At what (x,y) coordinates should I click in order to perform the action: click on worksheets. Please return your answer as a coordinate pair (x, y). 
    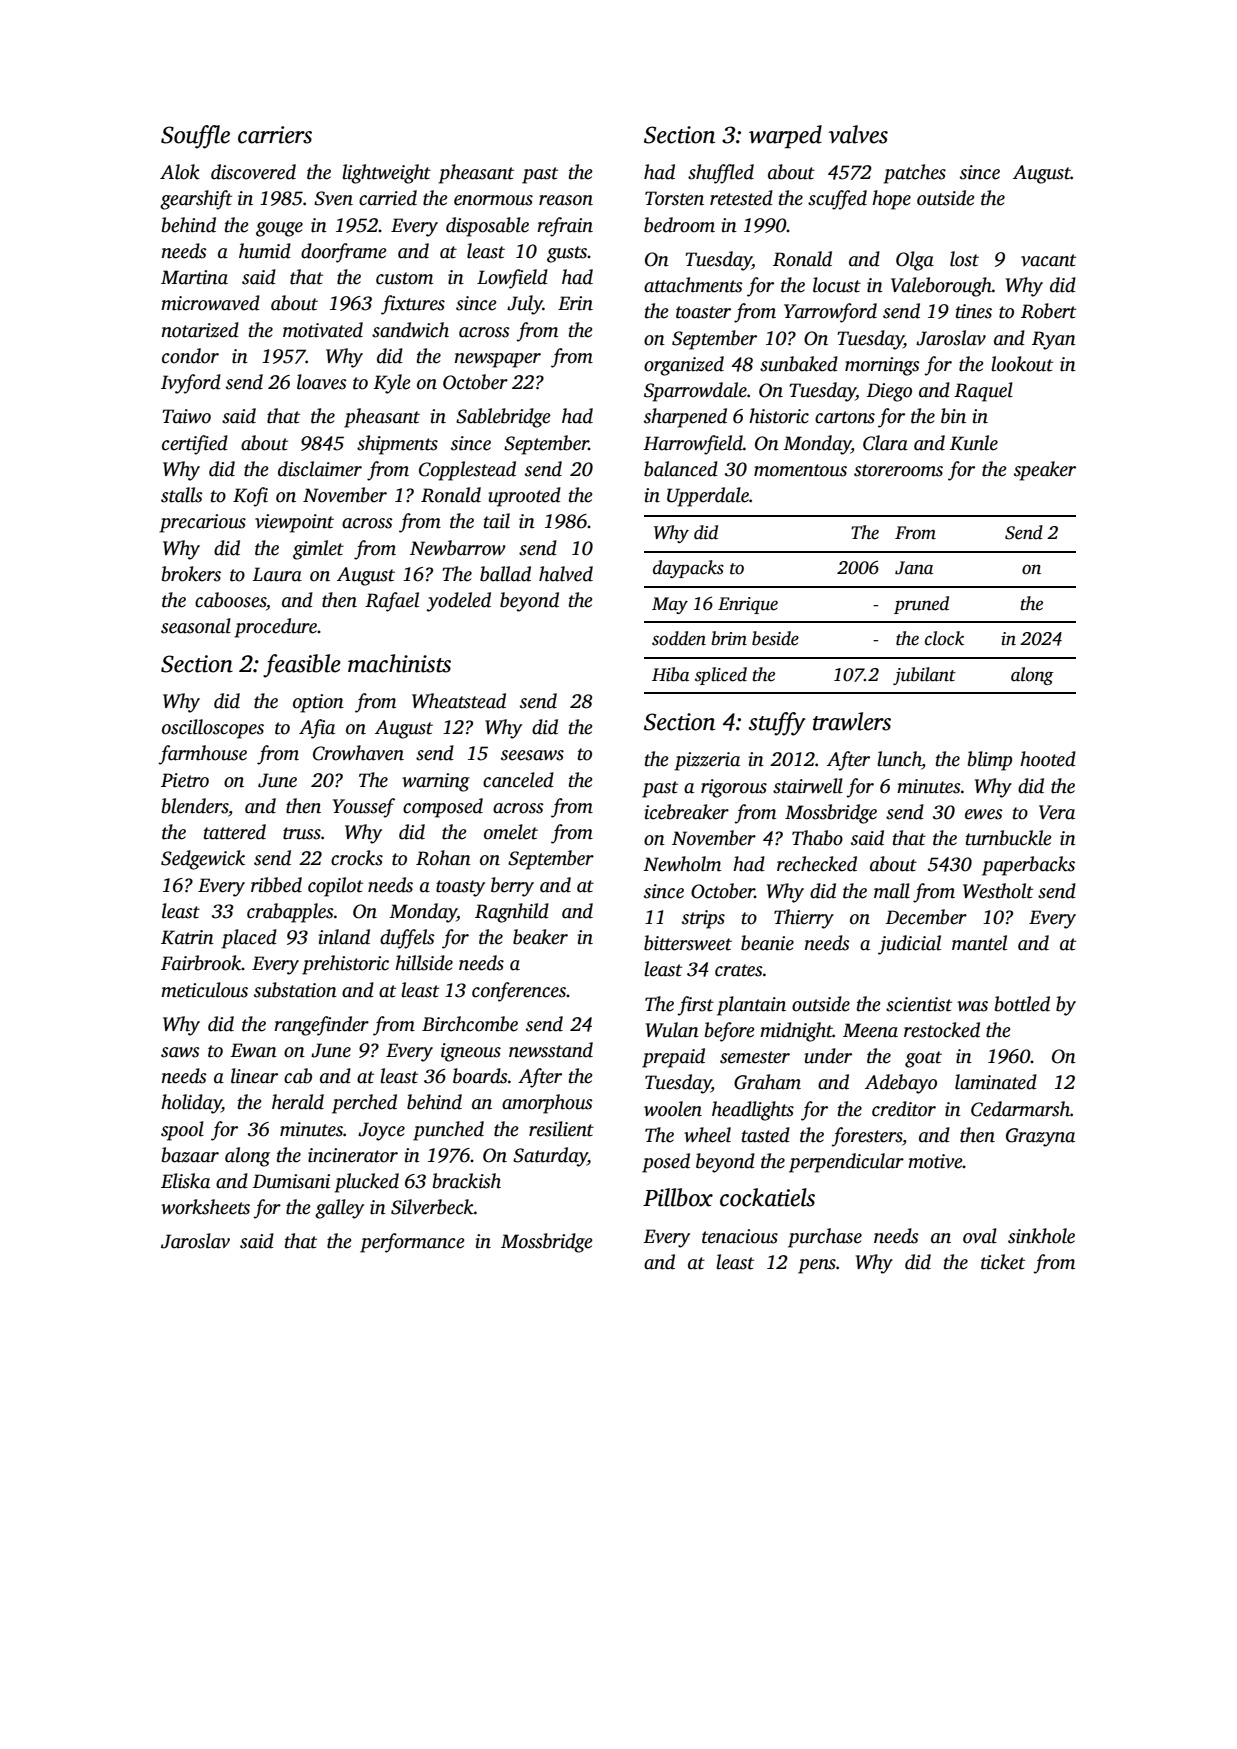
    Looking at the image, I should click on (205, 1207).
